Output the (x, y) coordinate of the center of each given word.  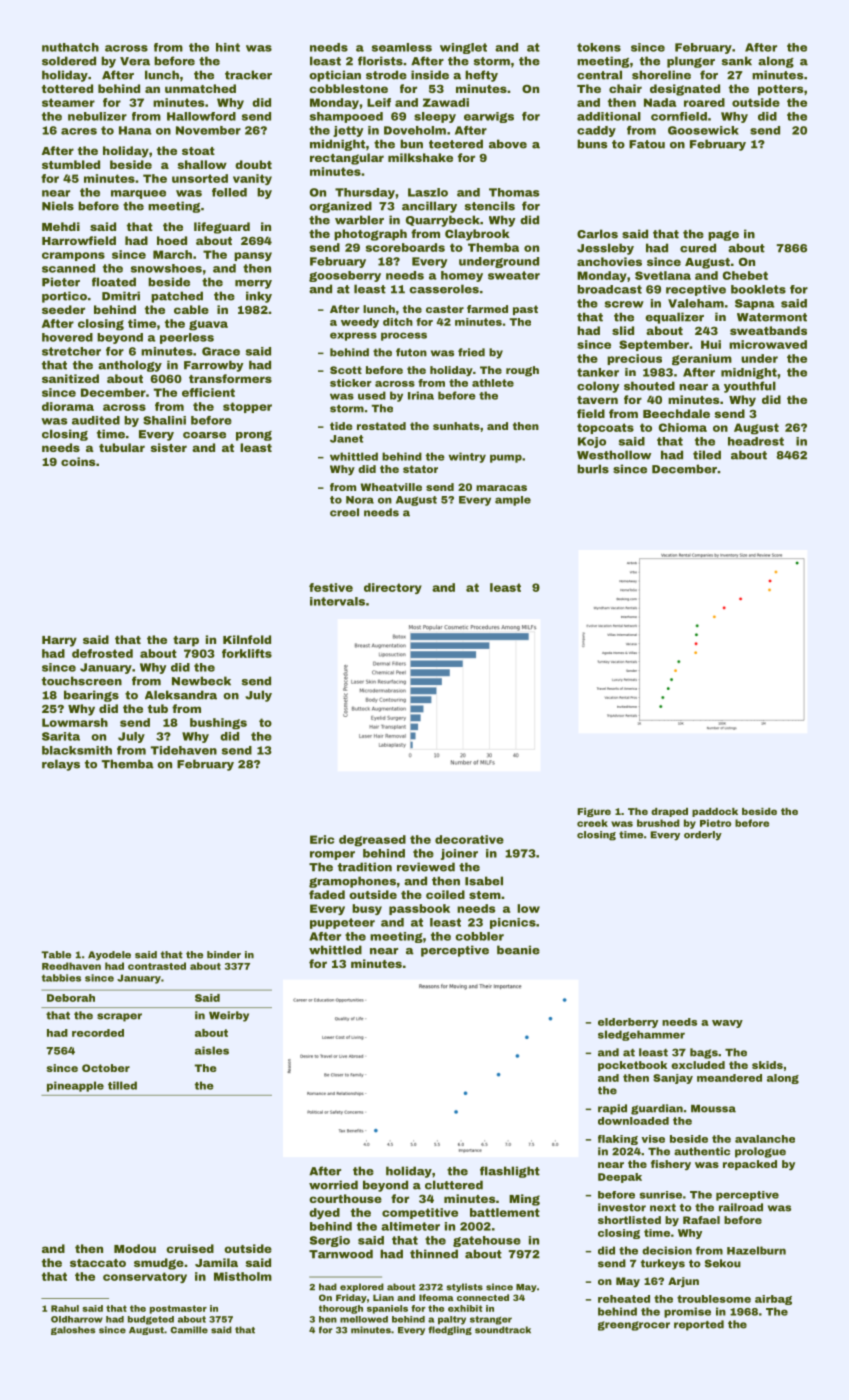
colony (598, 387)
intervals (337, 601)
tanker (598, 372)
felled (229, 192)
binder (224, 955)
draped (669, 812)
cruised (190, 1248)
